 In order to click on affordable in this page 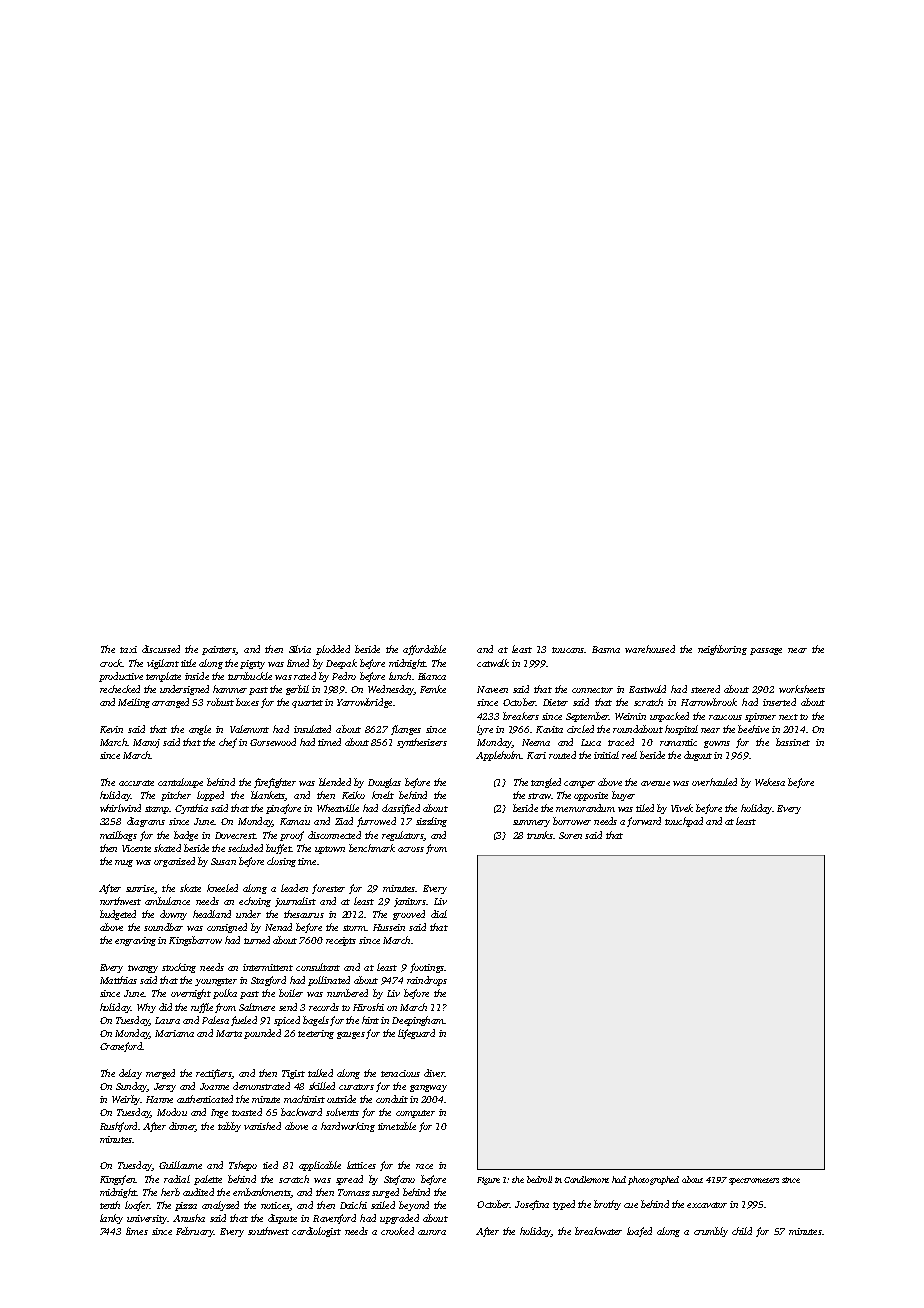, I will do `click(424, 650)`.
